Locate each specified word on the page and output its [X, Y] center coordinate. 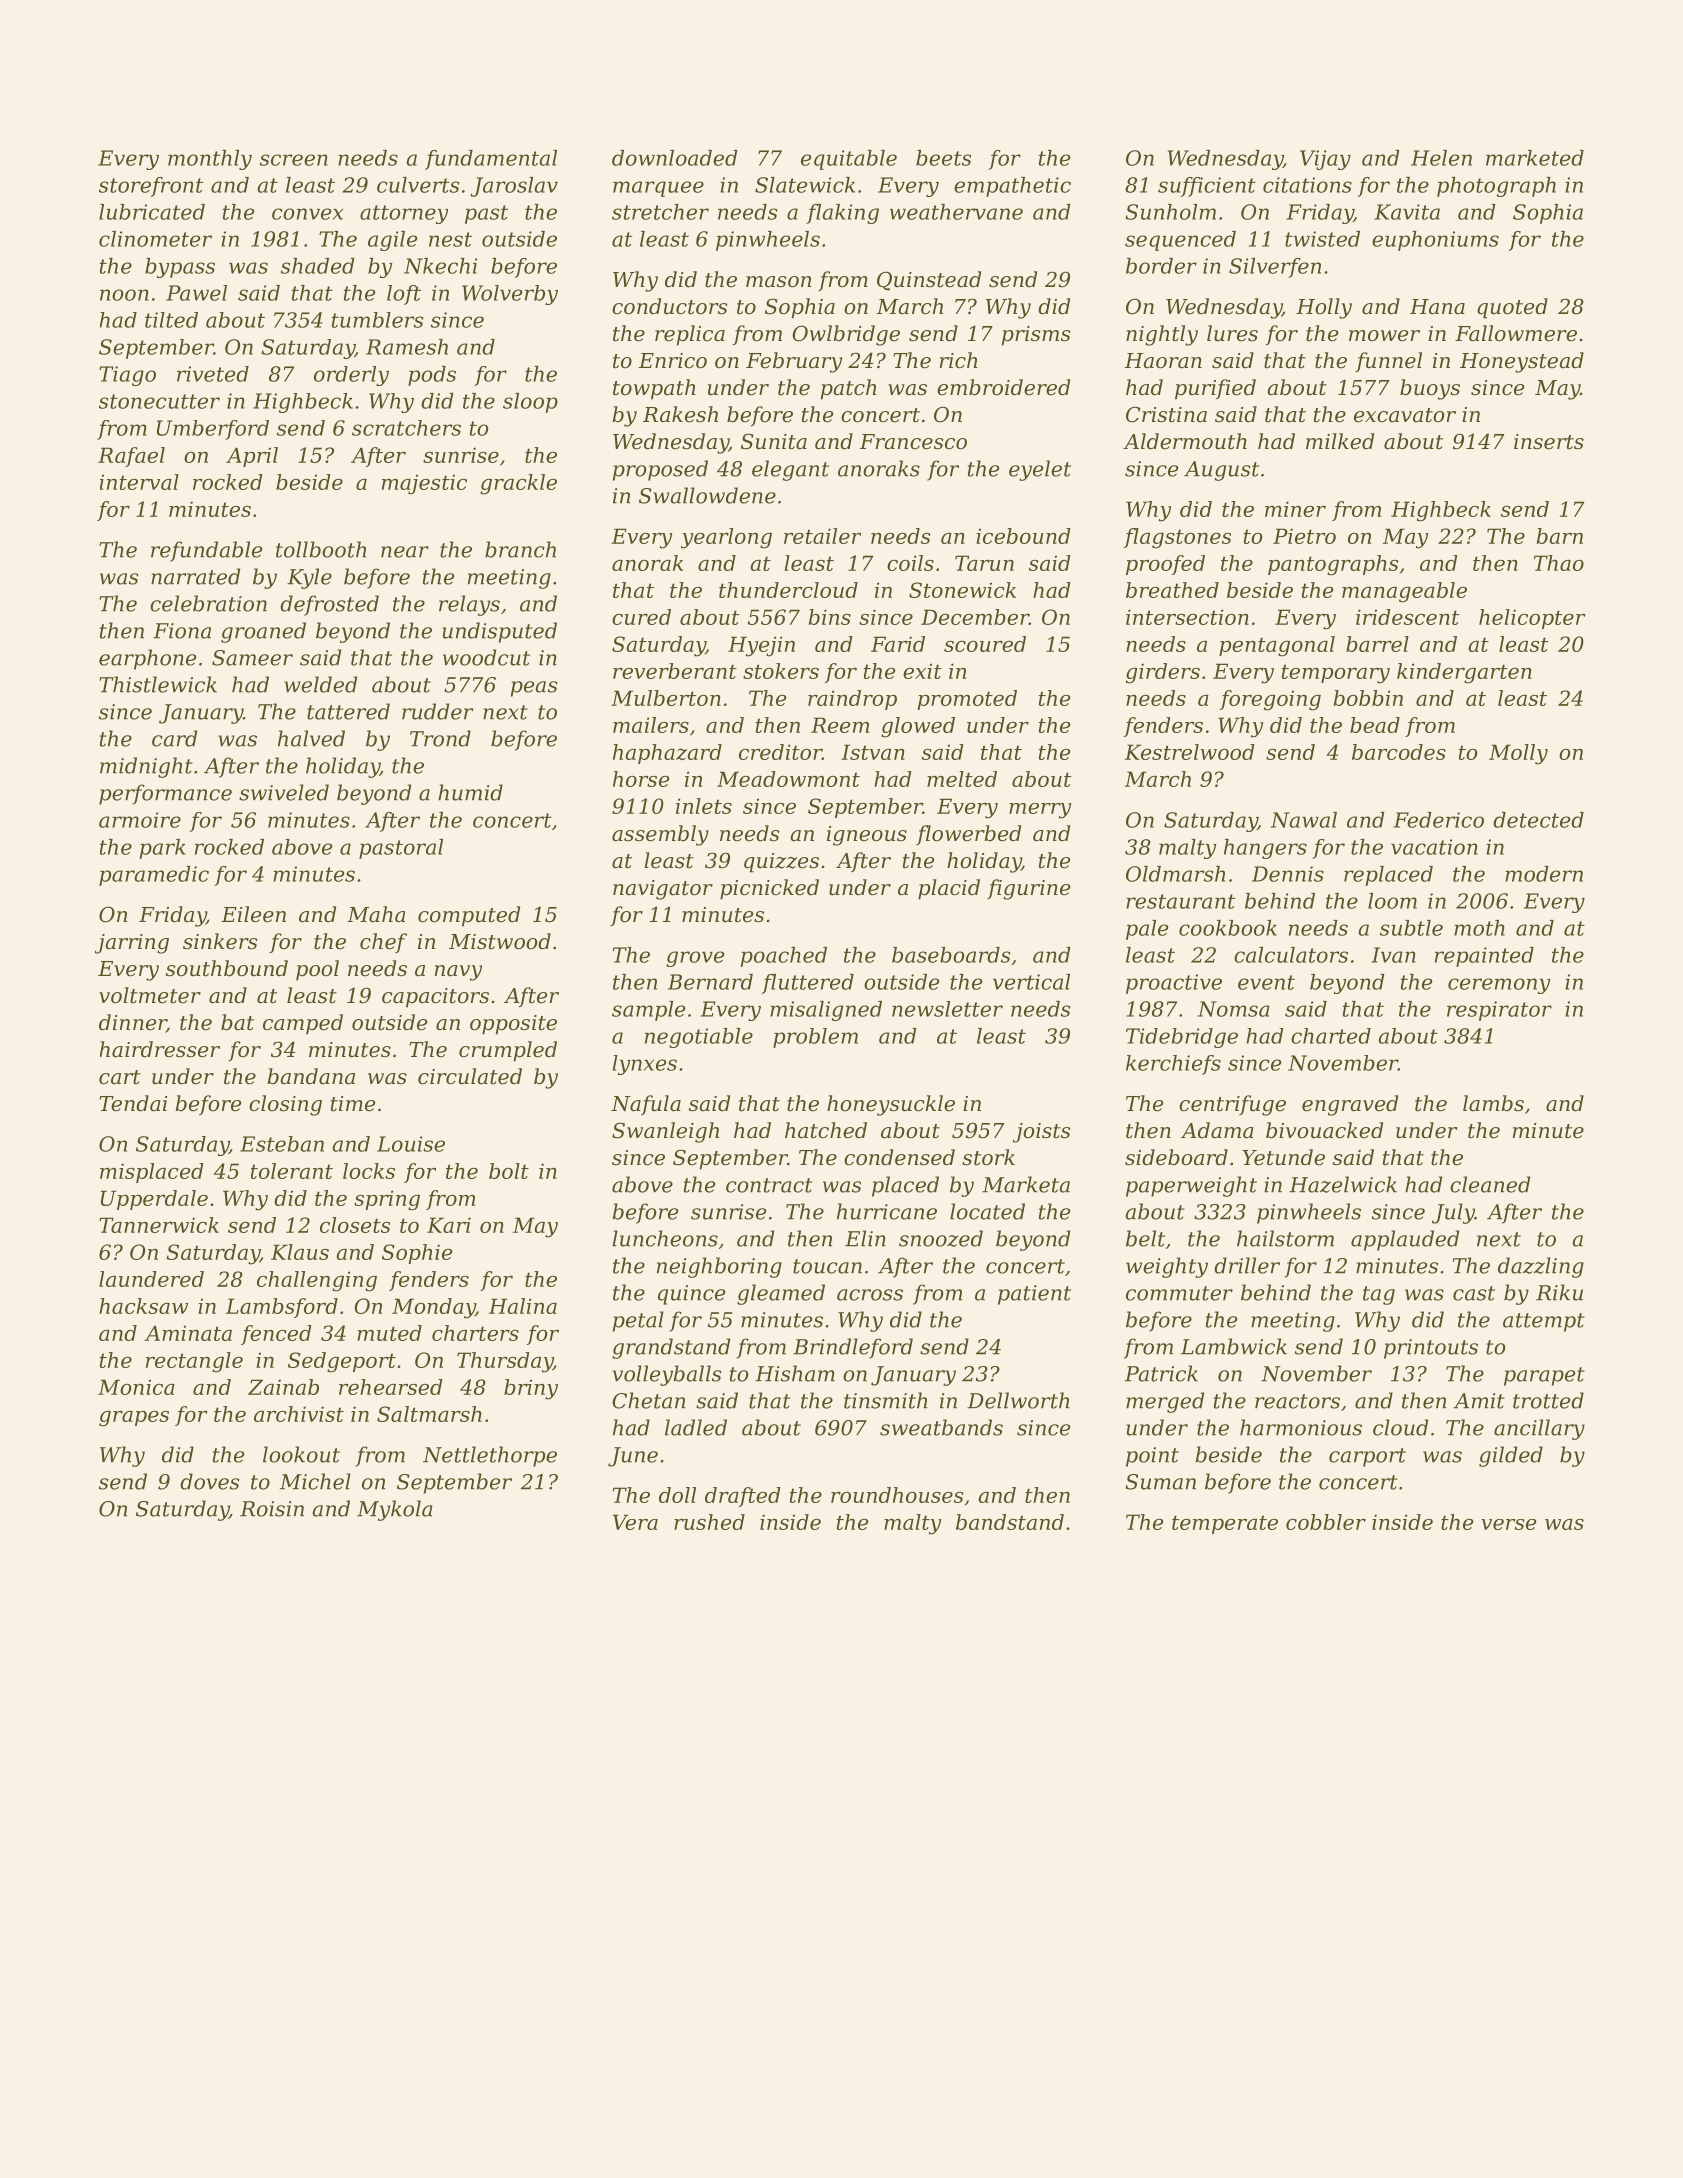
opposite [513, 1025]
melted [962, 779]
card [174, 738]
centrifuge [1232, 1105]
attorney [404, 214]
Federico [1438, 820]
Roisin [272, 1509]
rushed [709, 1522]
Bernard [710, 982]
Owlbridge [846, 335]
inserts [1549, 442]
